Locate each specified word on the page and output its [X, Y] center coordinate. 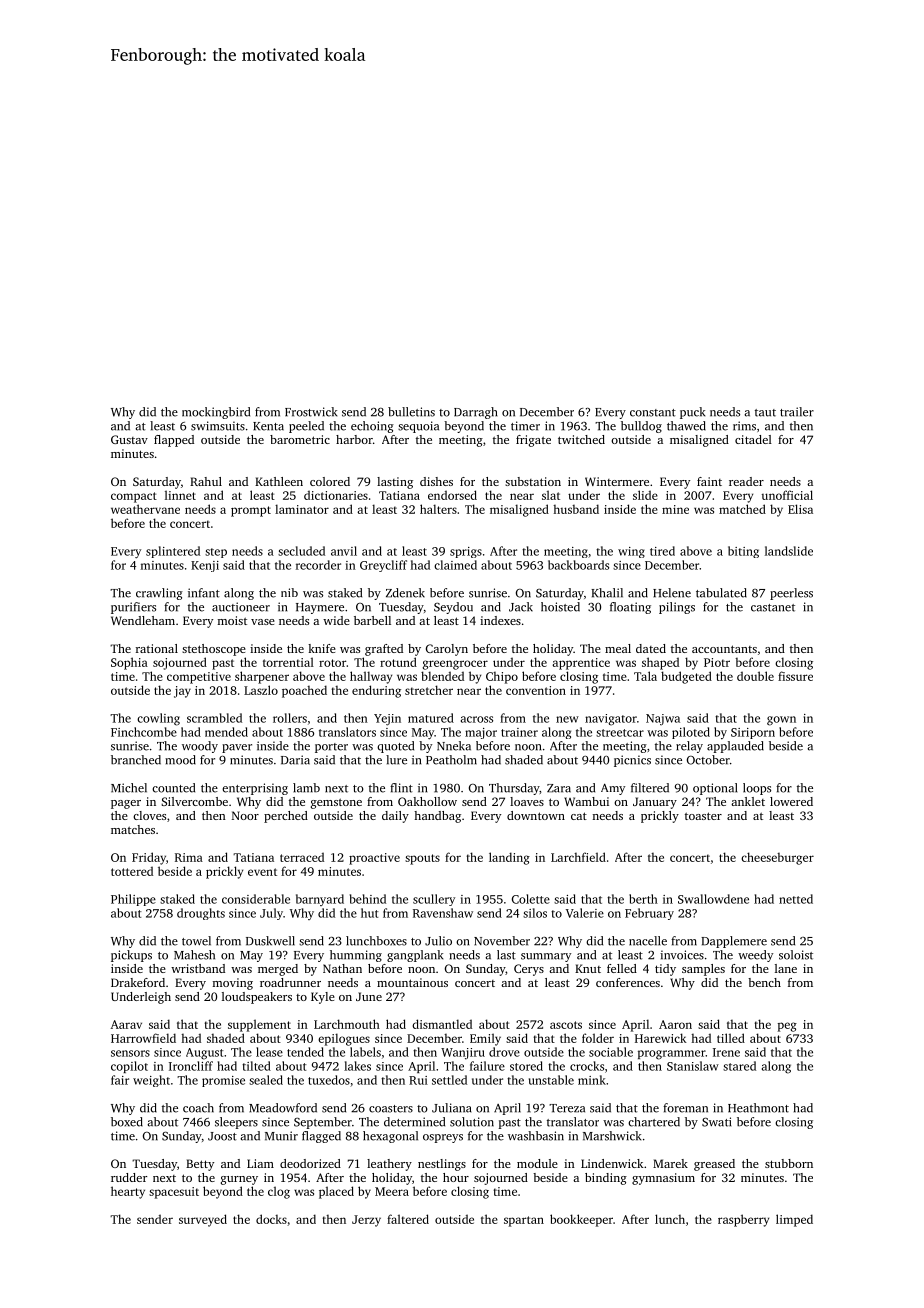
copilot [129, 1067]
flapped [174, 441]
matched [742, 509]
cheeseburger [777, 858]
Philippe [133, 900]
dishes [436, 481]
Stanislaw [693, 1066]
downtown [536, 815]
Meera [392, 1191]
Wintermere [617, 481]
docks [271, 1219]
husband [576, 509]
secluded [301, 551]
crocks [587, 1066]
